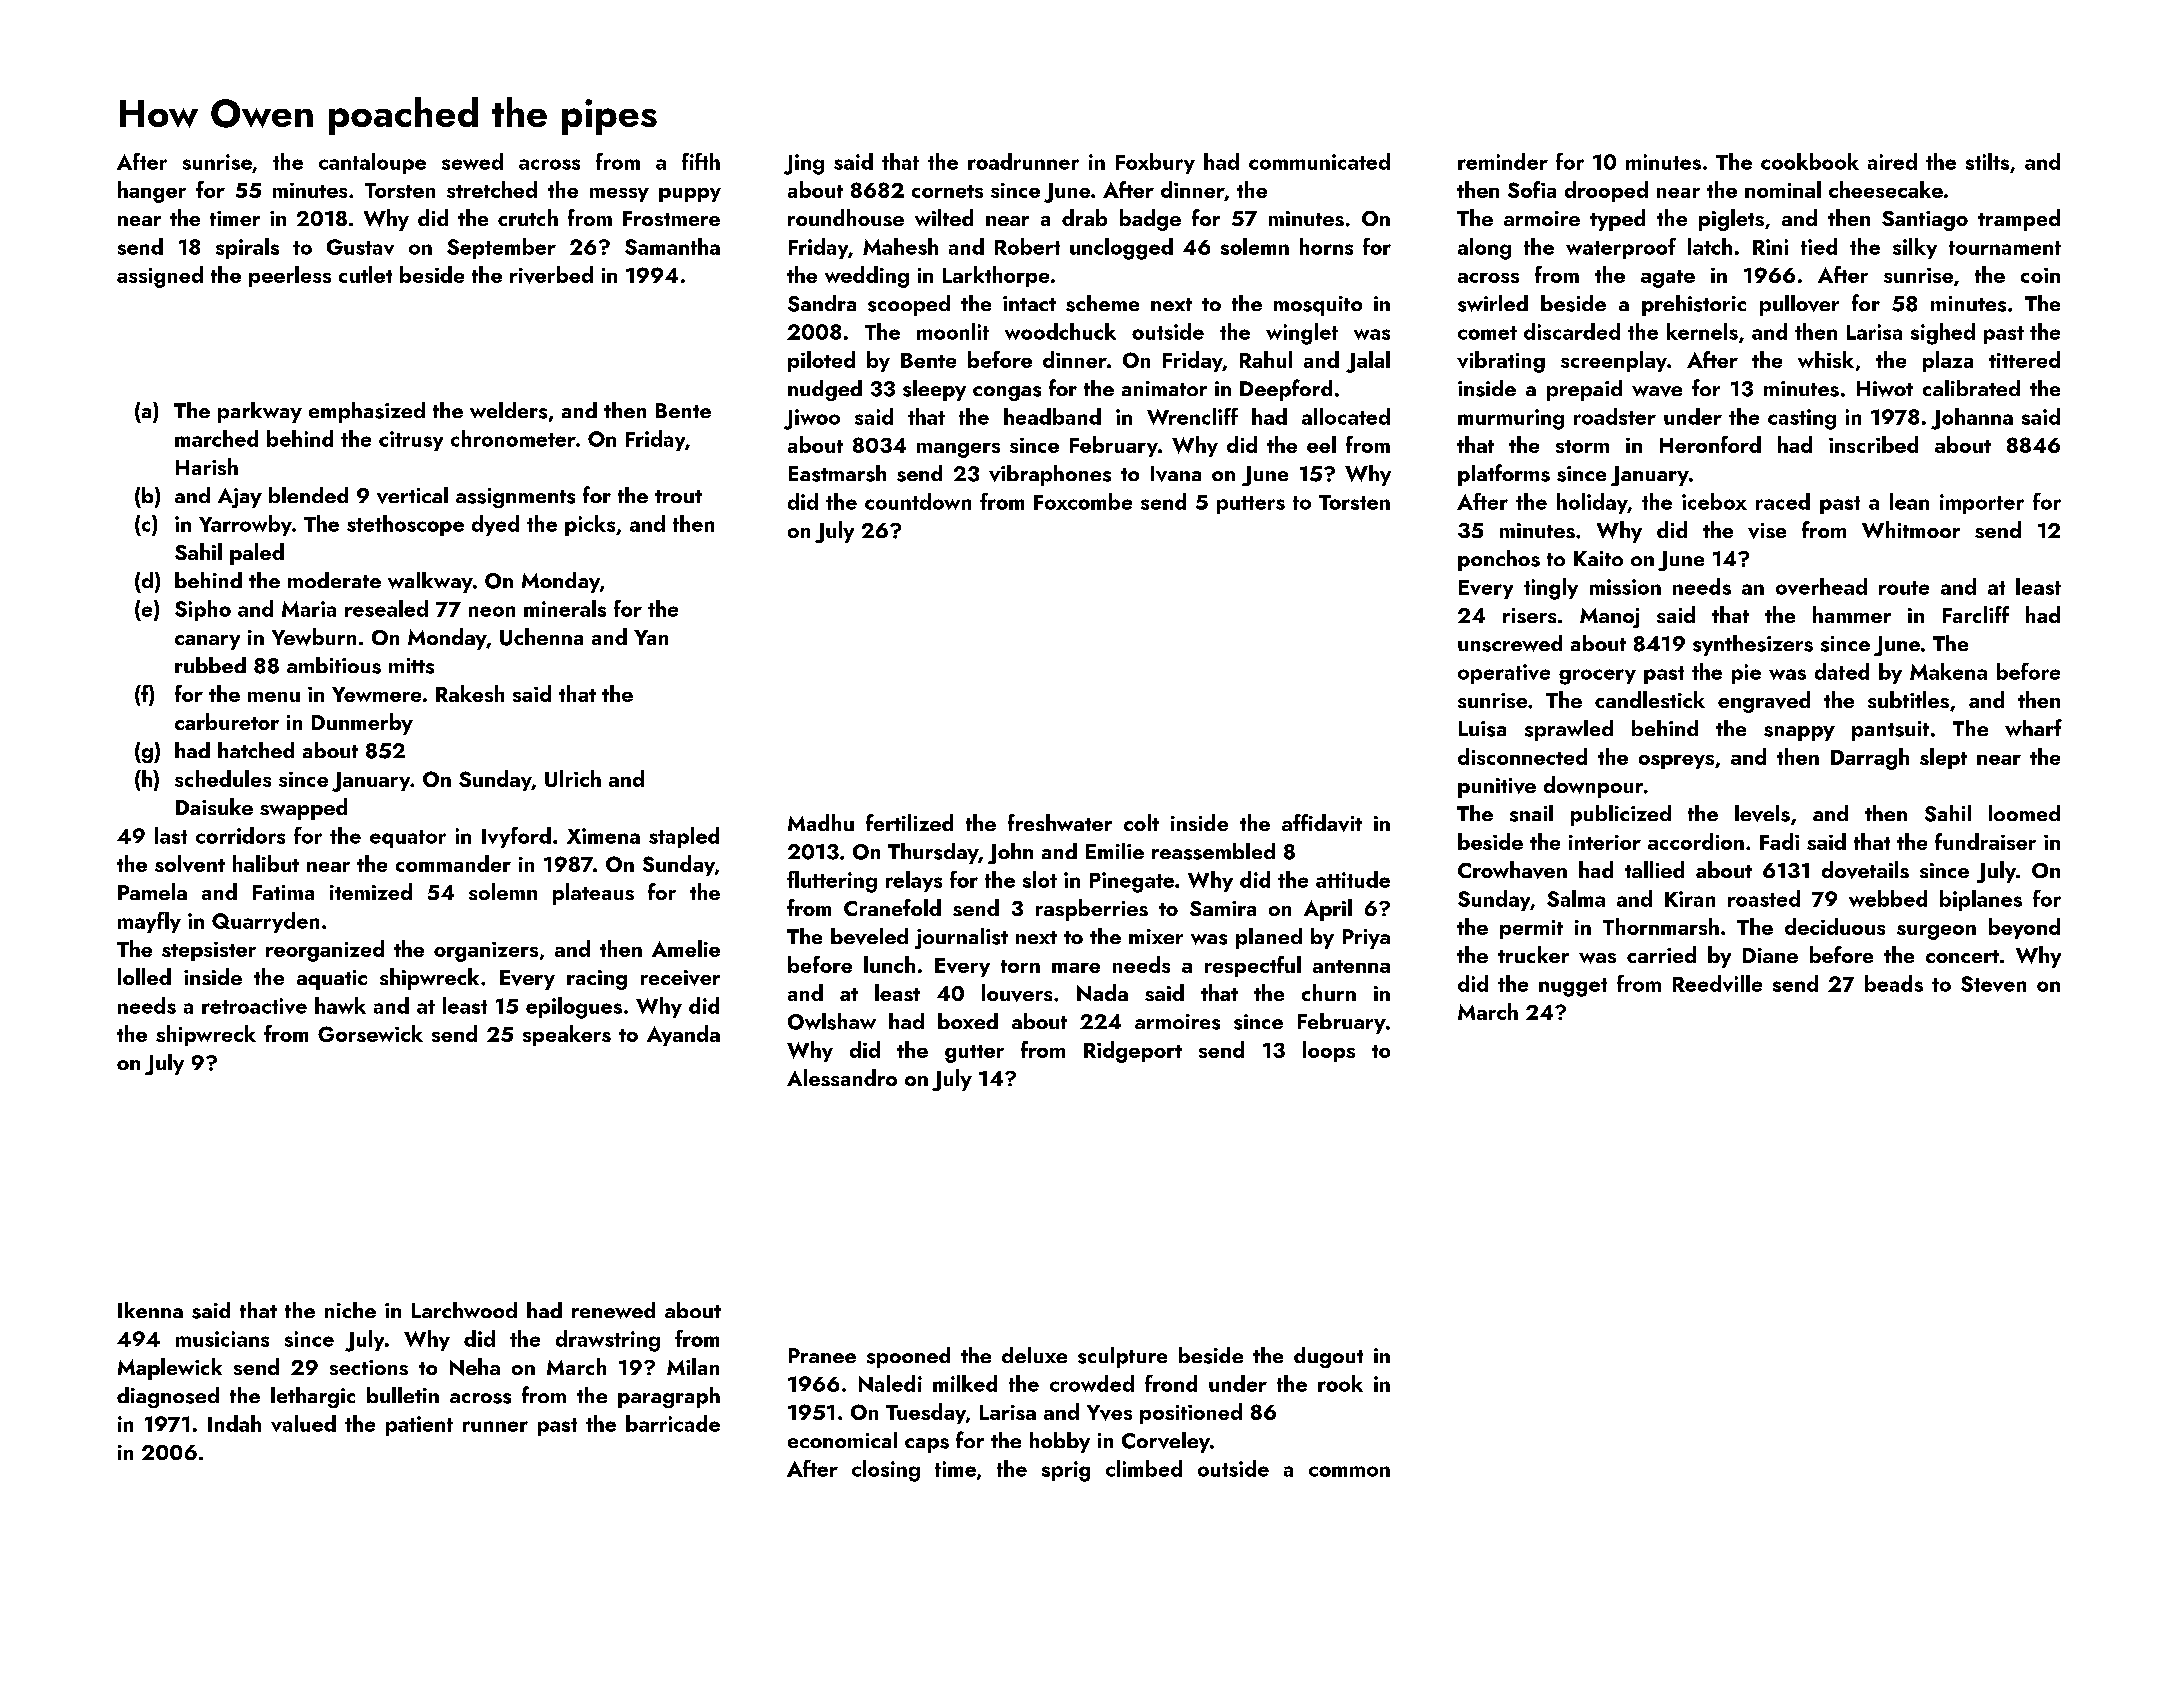 This page has width=2178, height=1683. What do you see at coordinates (1122, 1357) in the page?
I see `sculpture` at bounding box center [1122, 1357].
